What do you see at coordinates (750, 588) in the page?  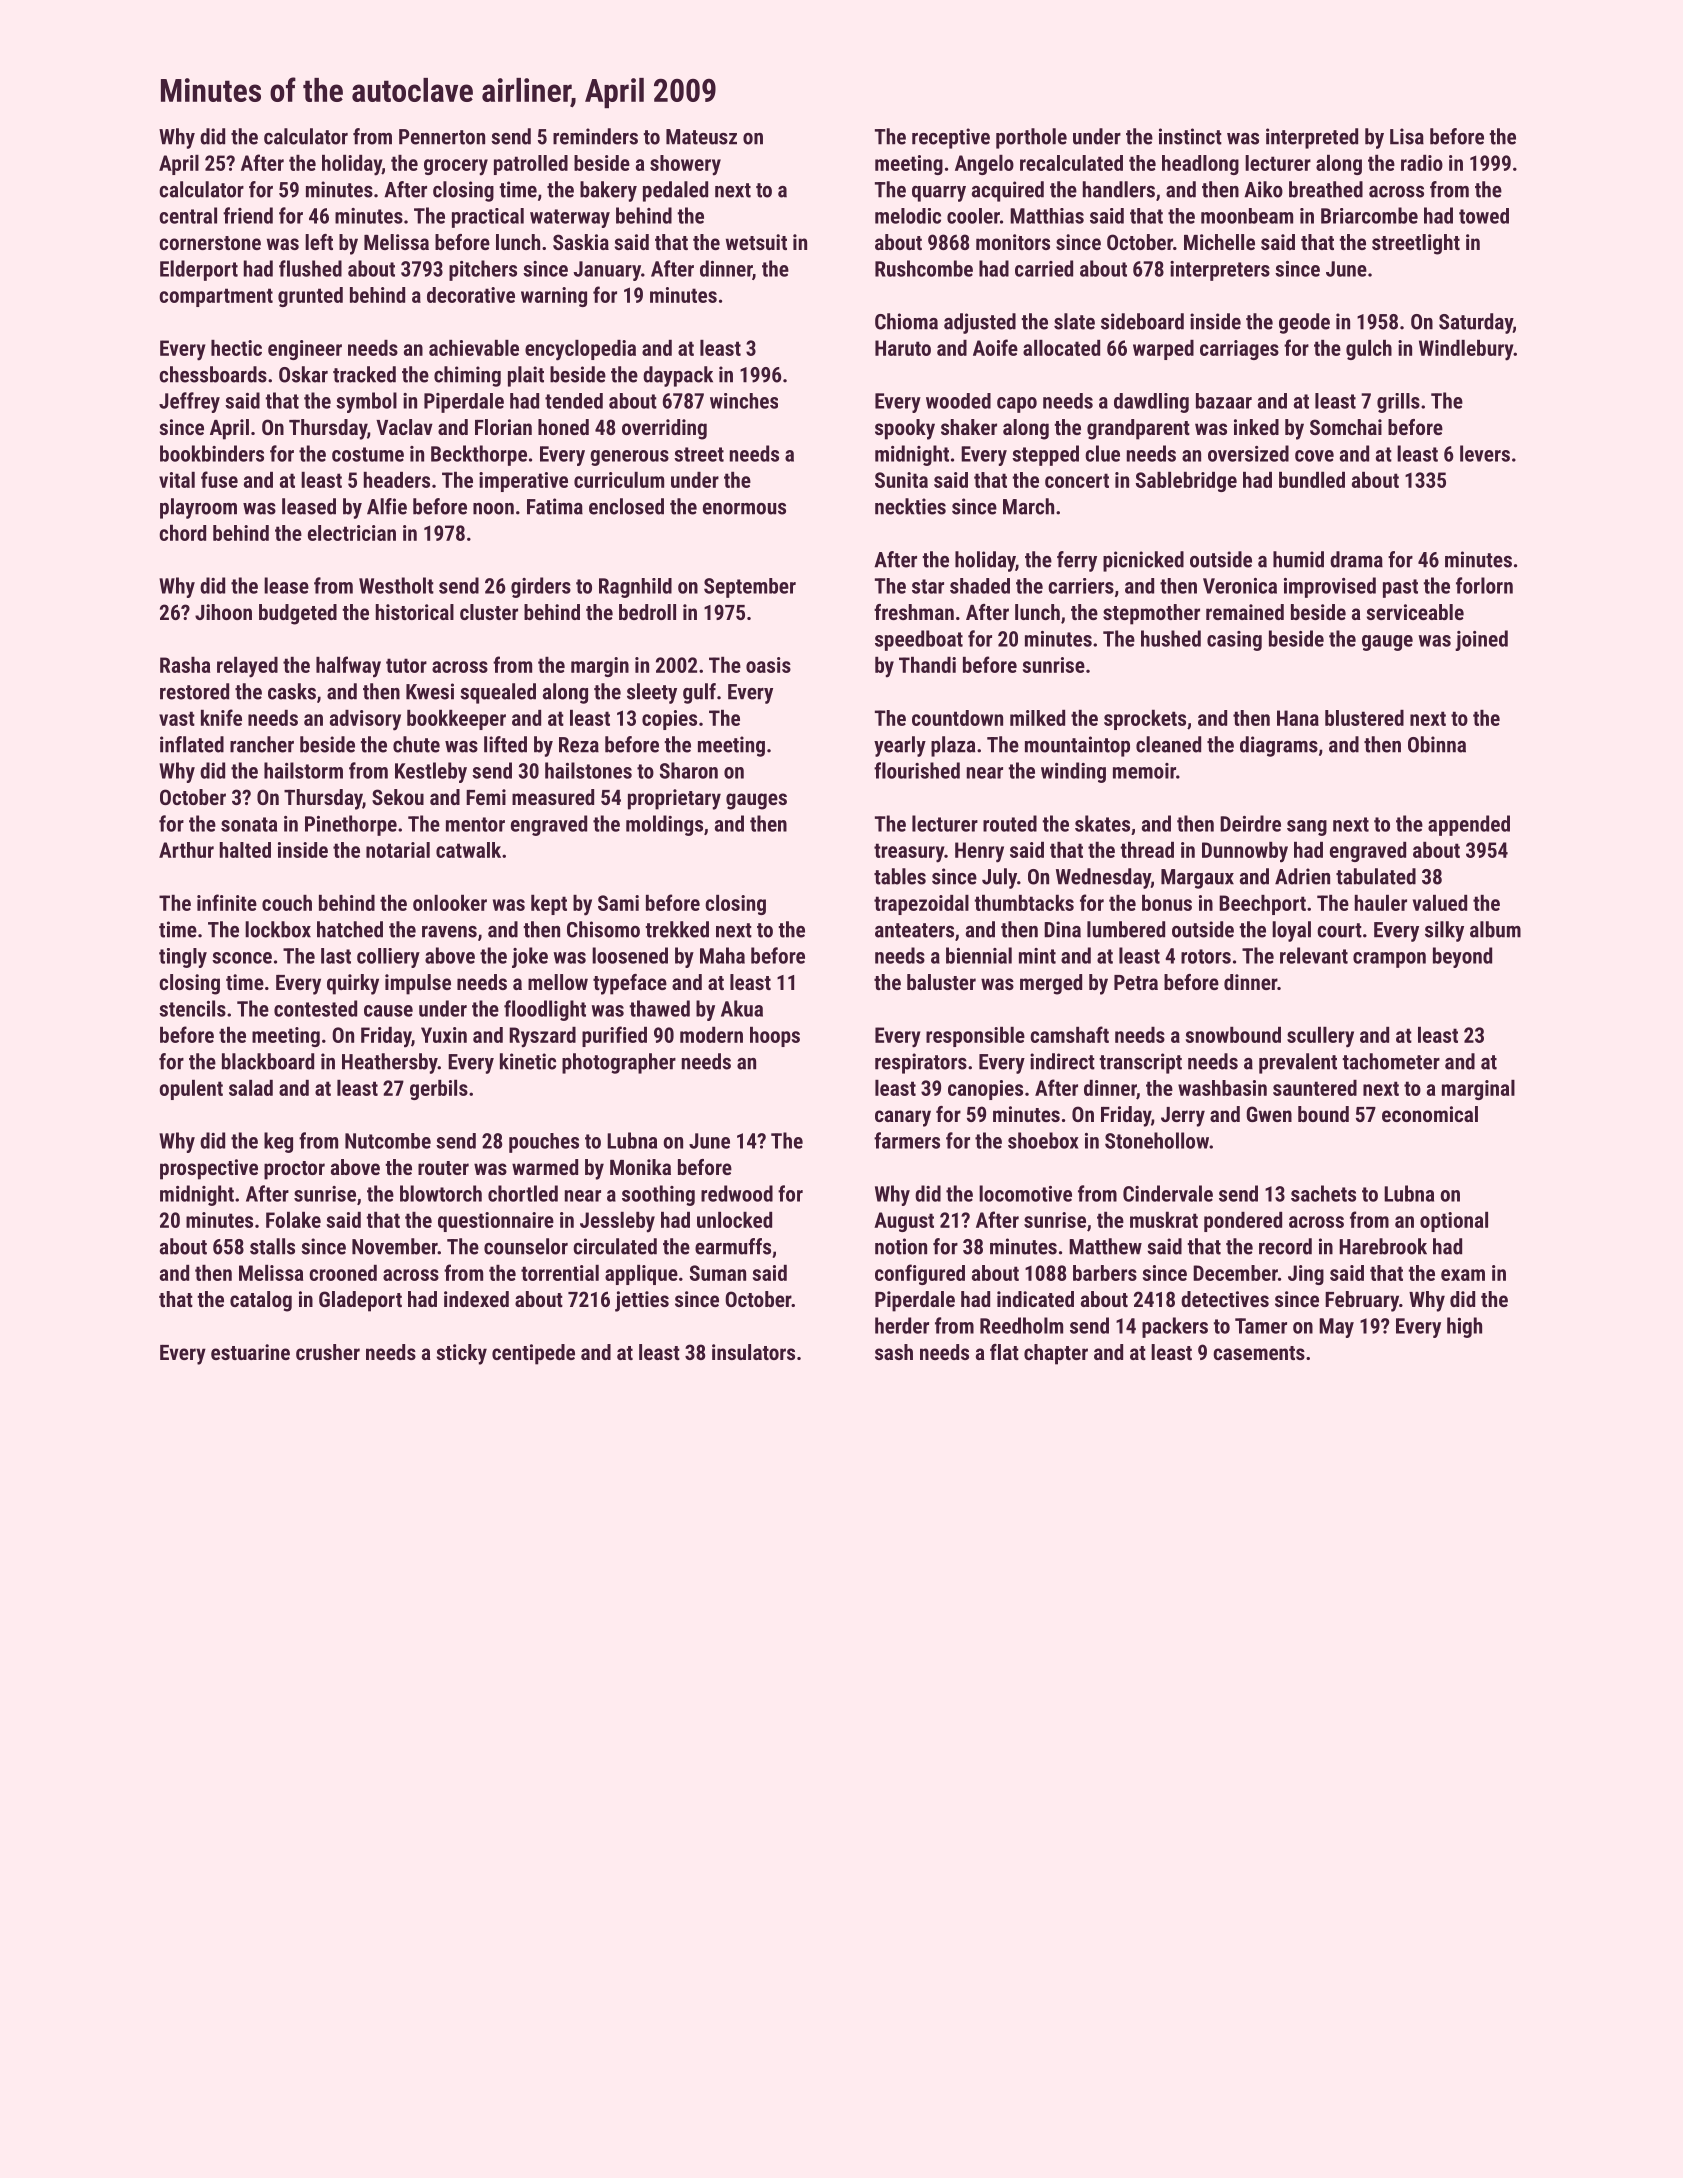 I see `September` at bounding box center [750, 588].
